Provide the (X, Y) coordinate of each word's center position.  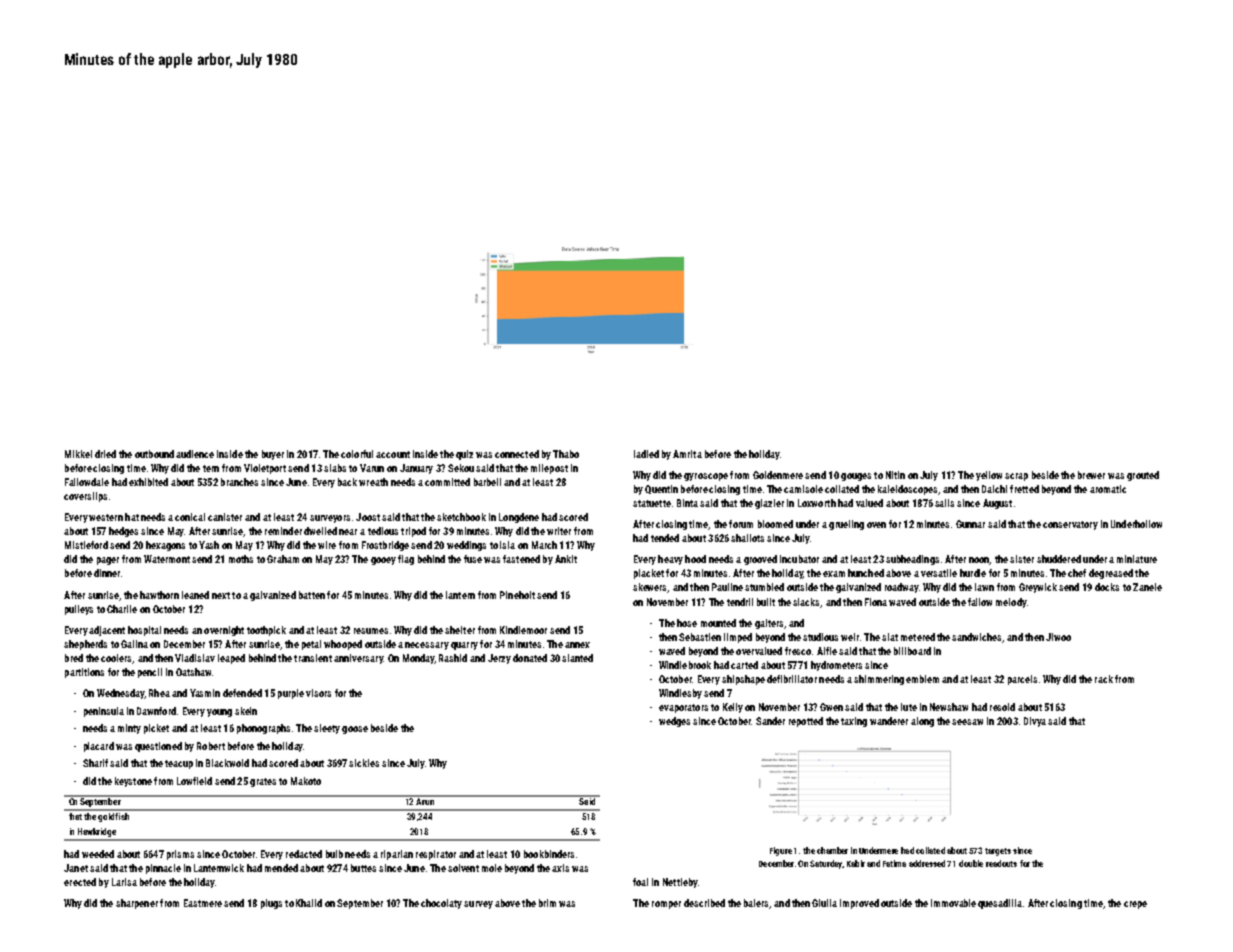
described (704, 903)
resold (1002, 707)
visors (318, 693)
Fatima (894, 863)
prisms (180, 855)
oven (876, 525)
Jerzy (499, 659)
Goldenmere (778, 475)
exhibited (148, 482)
